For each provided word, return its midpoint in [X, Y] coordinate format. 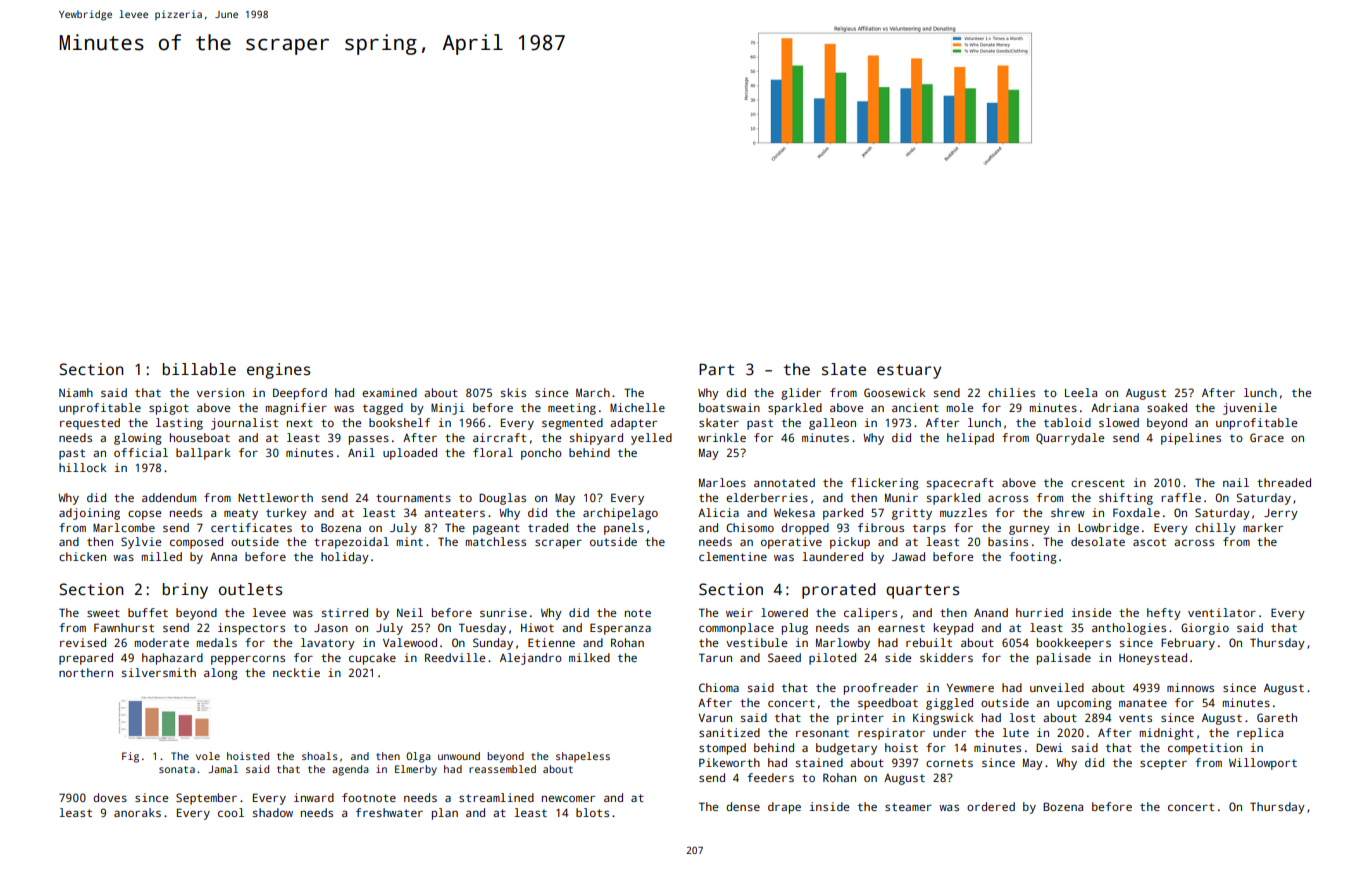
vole [208, 756]
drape [784, 808]
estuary [909, 371]
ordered [991, 806]
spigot [169, 409]
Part [716, 369]
